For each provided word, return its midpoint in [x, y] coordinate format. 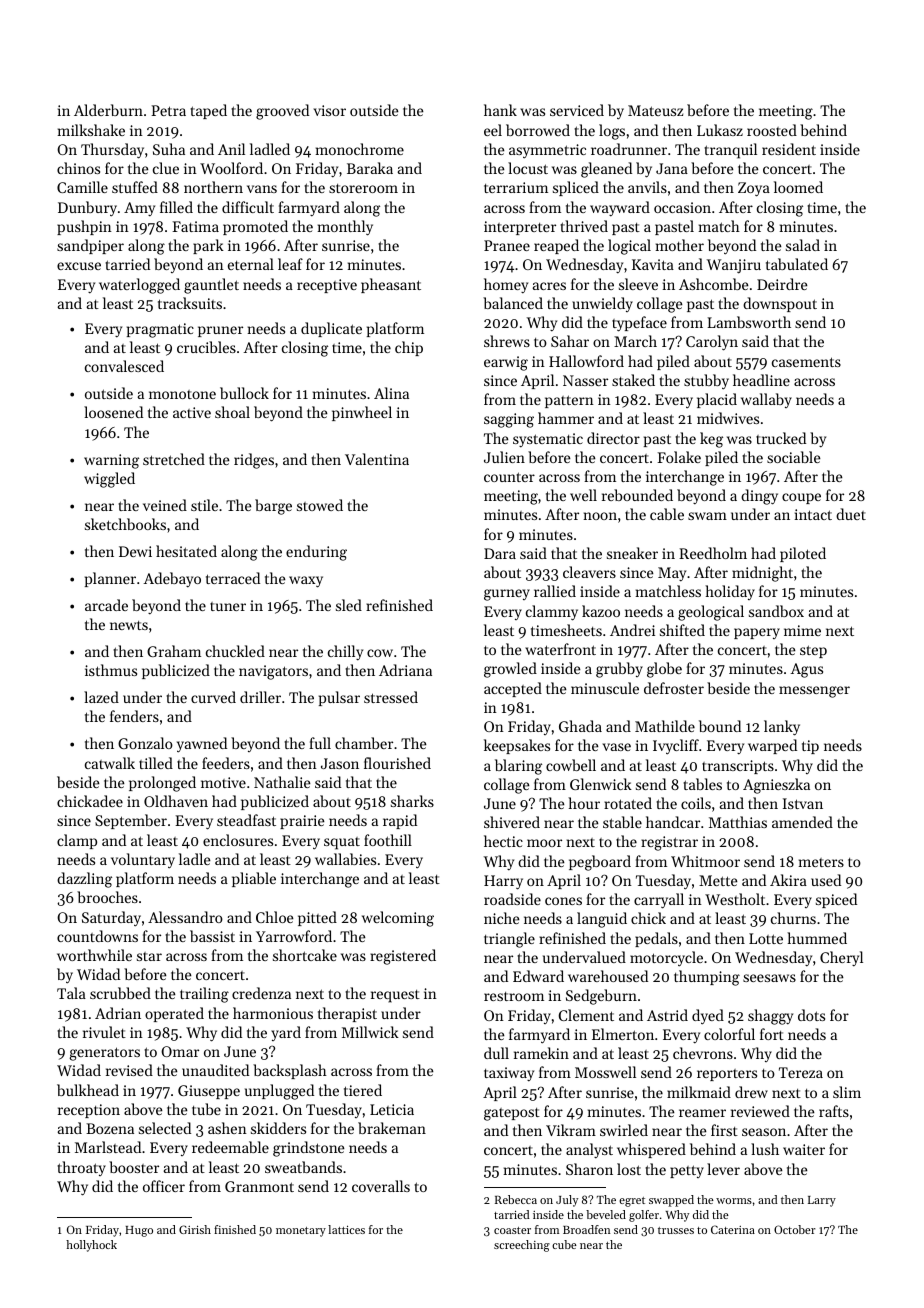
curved [213, 697]
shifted [682, 630]
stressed [391, 697]
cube [564, 1244]
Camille [82, 187]
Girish [195, 1229]
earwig [506, 363]
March [635, 341]
